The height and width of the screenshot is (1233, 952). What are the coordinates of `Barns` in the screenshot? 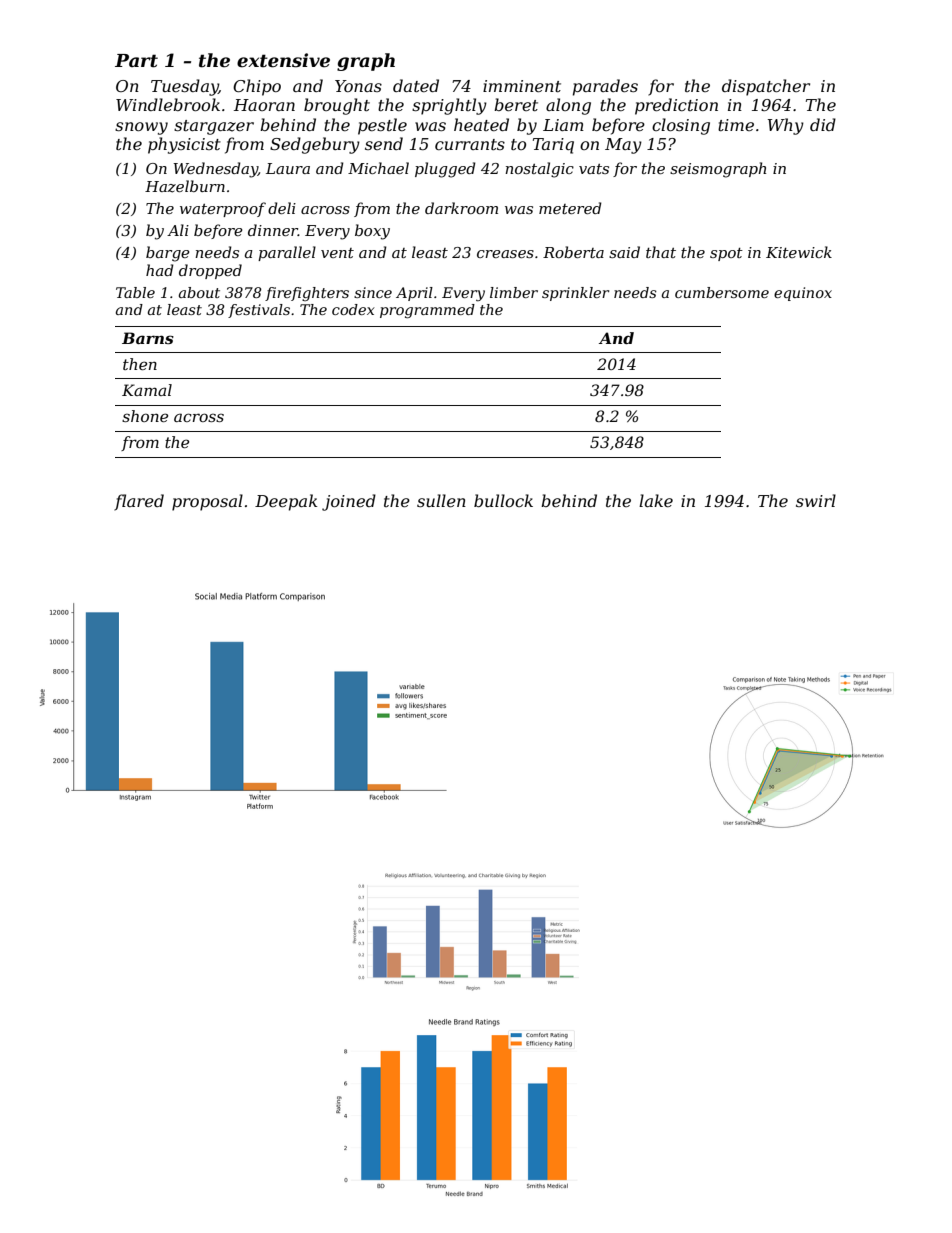 It's located at (148, 338).
